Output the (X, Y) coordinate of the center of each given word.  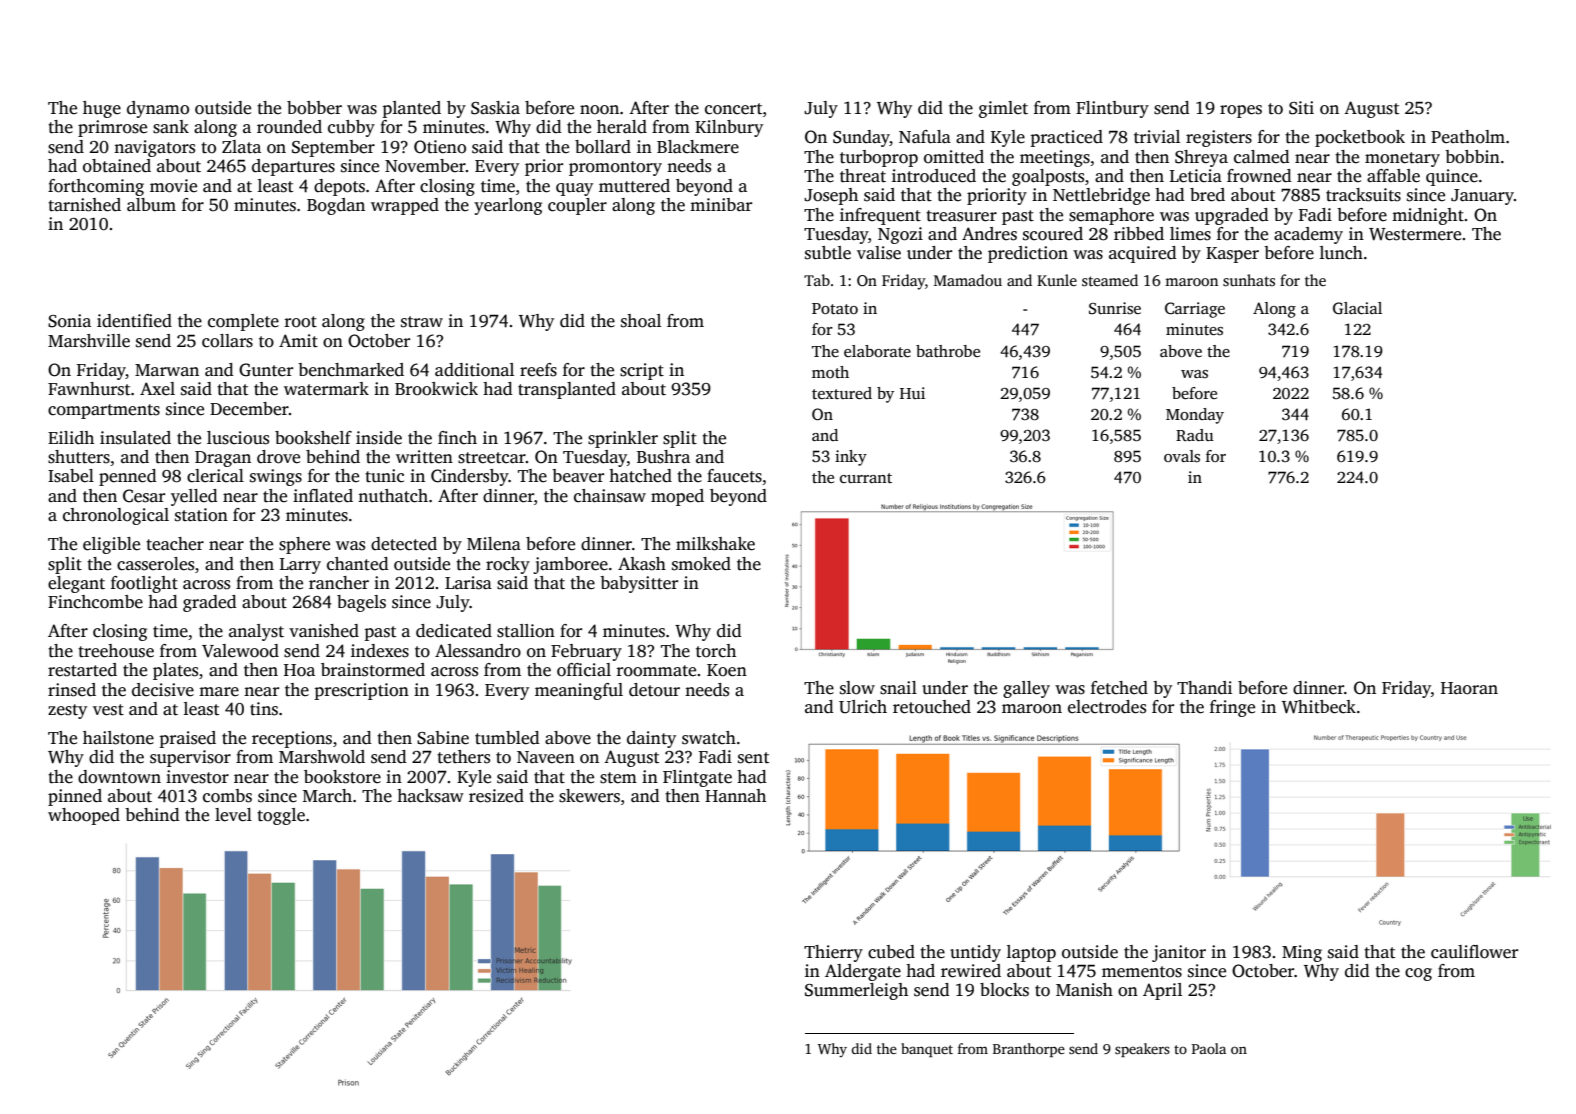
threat (863, 176)
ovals (1182, 456)
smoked (701, 564)
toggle (281, 816)
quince (1452, 177)
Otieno (440, 147)
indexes (380, 651)
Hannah (735, 795)
